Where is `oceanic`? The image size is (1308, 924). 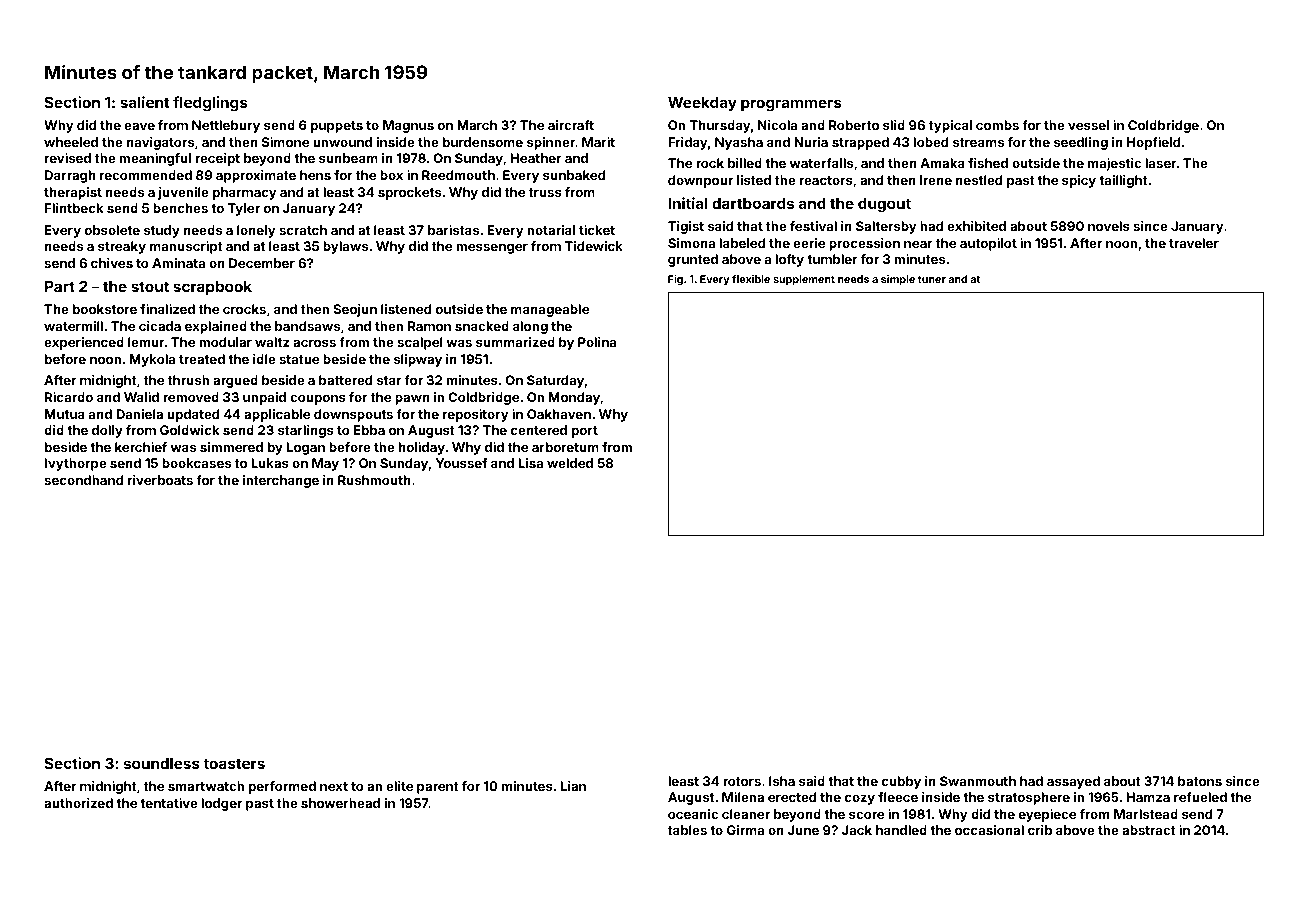 oceanic is located at coordinates (693, 814).
